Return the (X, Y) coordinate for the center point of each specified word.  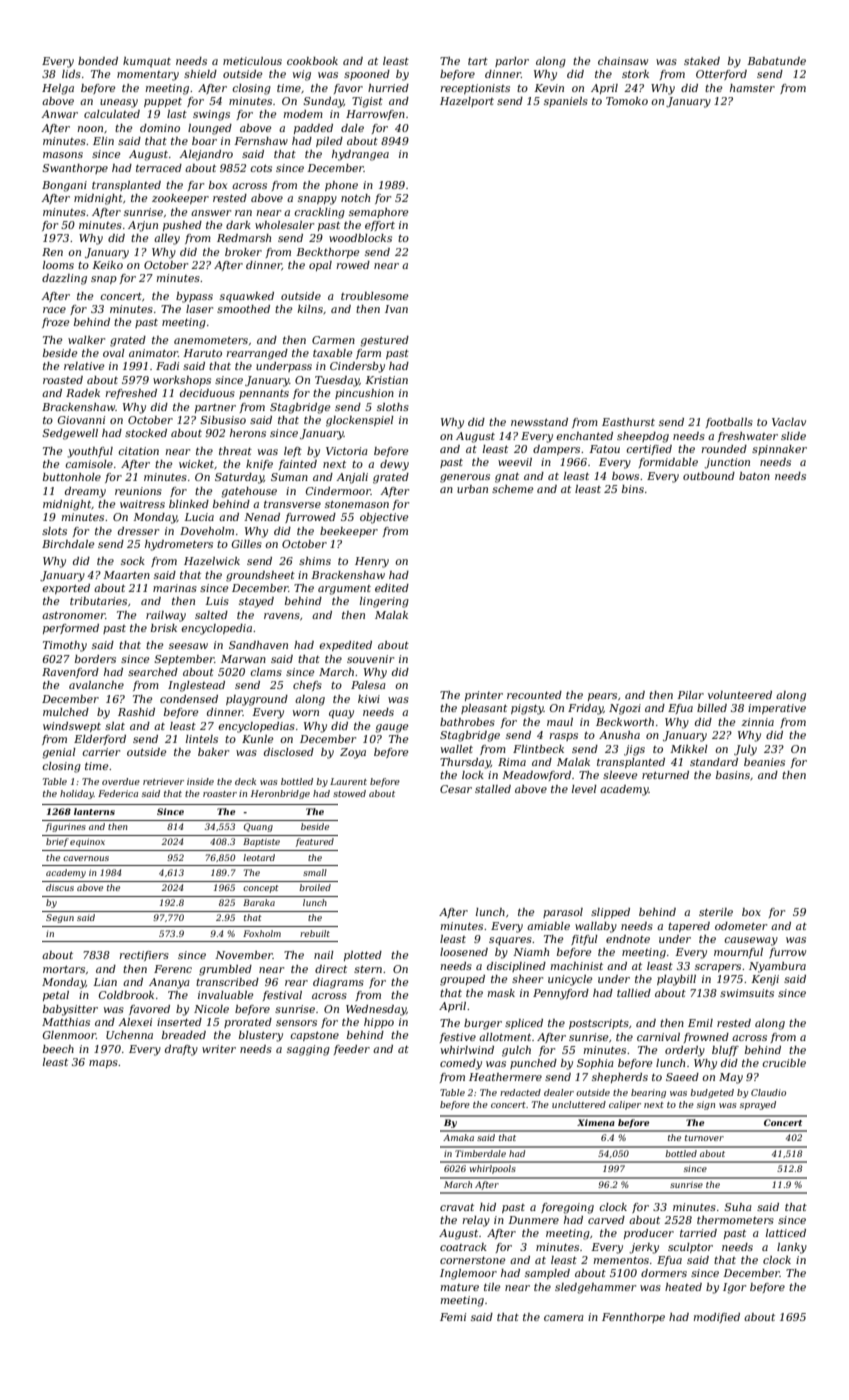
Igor (734, 1288)
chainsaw (623, 61)
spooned (367, 75)
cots (261, 168)
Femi (453, 1317)
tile (492, 1287)
